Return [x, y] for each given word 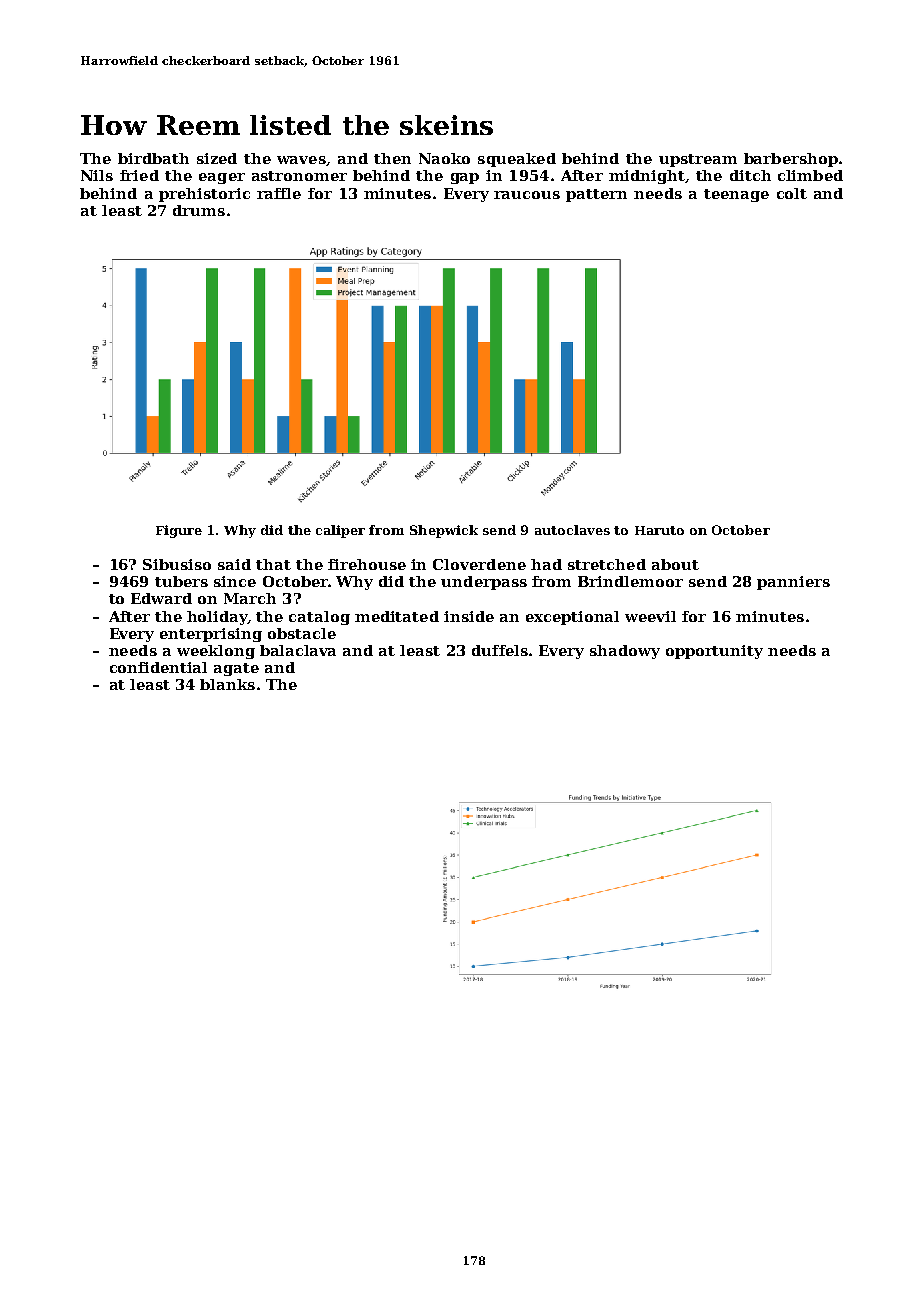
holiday [217, 618]
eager [222, 178]
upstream [698, 160]
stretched [607, 564]
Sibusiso [177, 564]
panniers [793, 583]
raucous [527, 195]
